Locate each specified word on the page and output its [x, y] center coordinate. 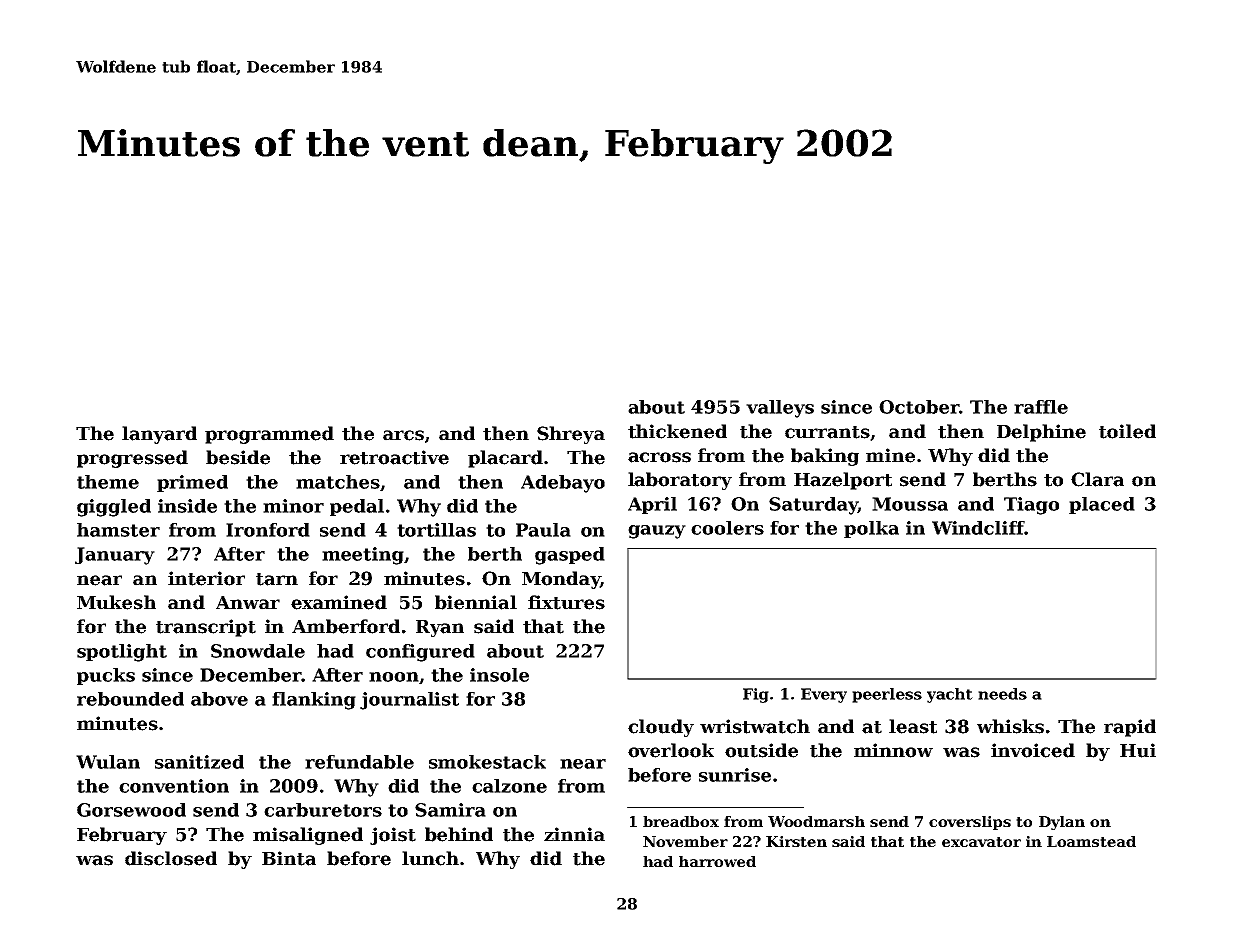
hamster [118, 530]
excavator [981, 842]
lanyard [159, 435]
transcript [206, 628]
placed [1102, 505]
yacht [950, 695]
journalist [409, 701]
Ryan [440, 628]
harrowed [717, 861]
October [919, 407]
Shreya [571, 435]
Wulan [108, 762]
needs [1002, 694]
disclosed [171, 858]
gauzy [657, 532]
